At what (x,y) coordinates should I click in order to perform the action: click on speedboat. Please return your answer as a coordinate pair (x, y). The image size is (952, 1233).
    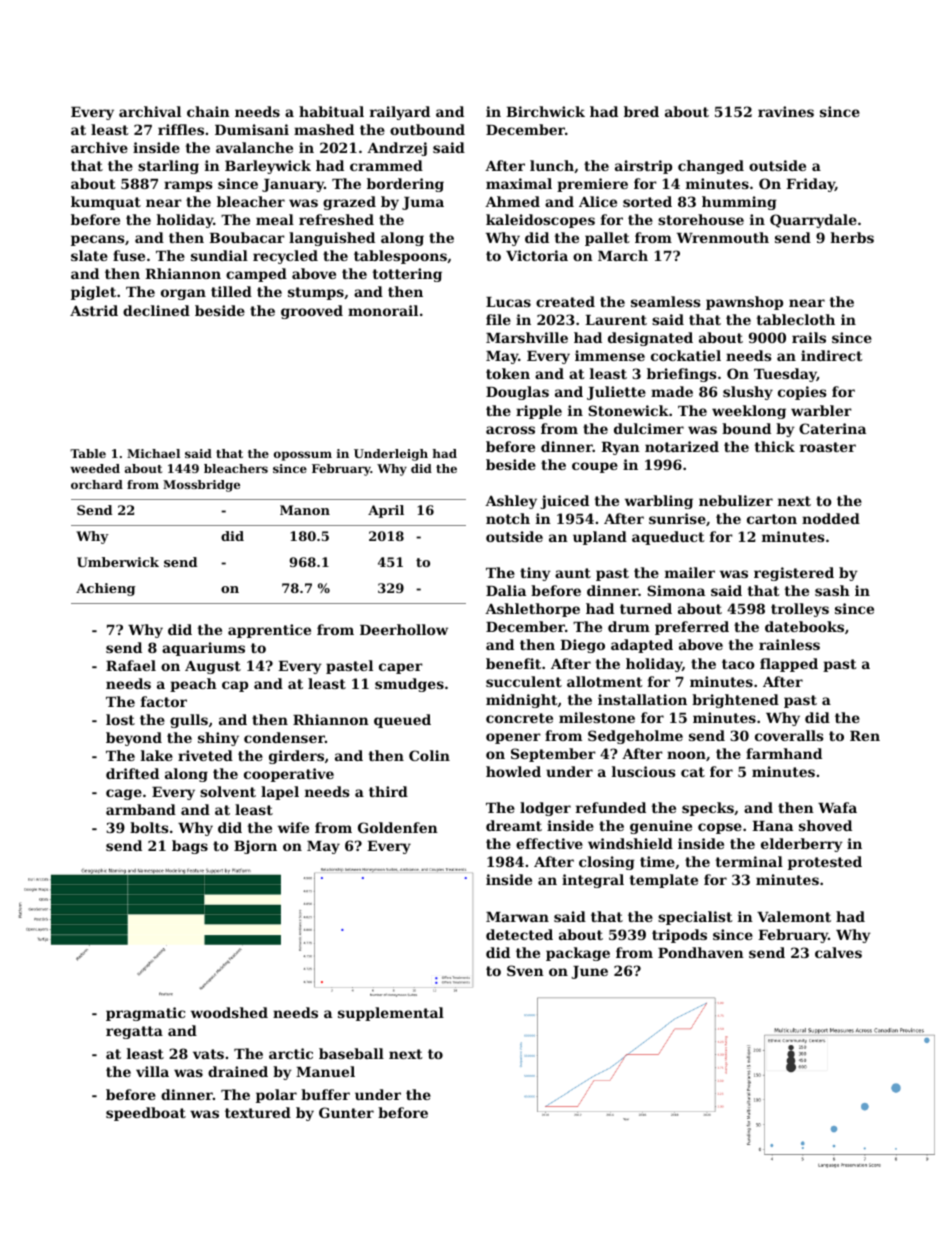
    Looking at the image, I should click on (146, 1114).
